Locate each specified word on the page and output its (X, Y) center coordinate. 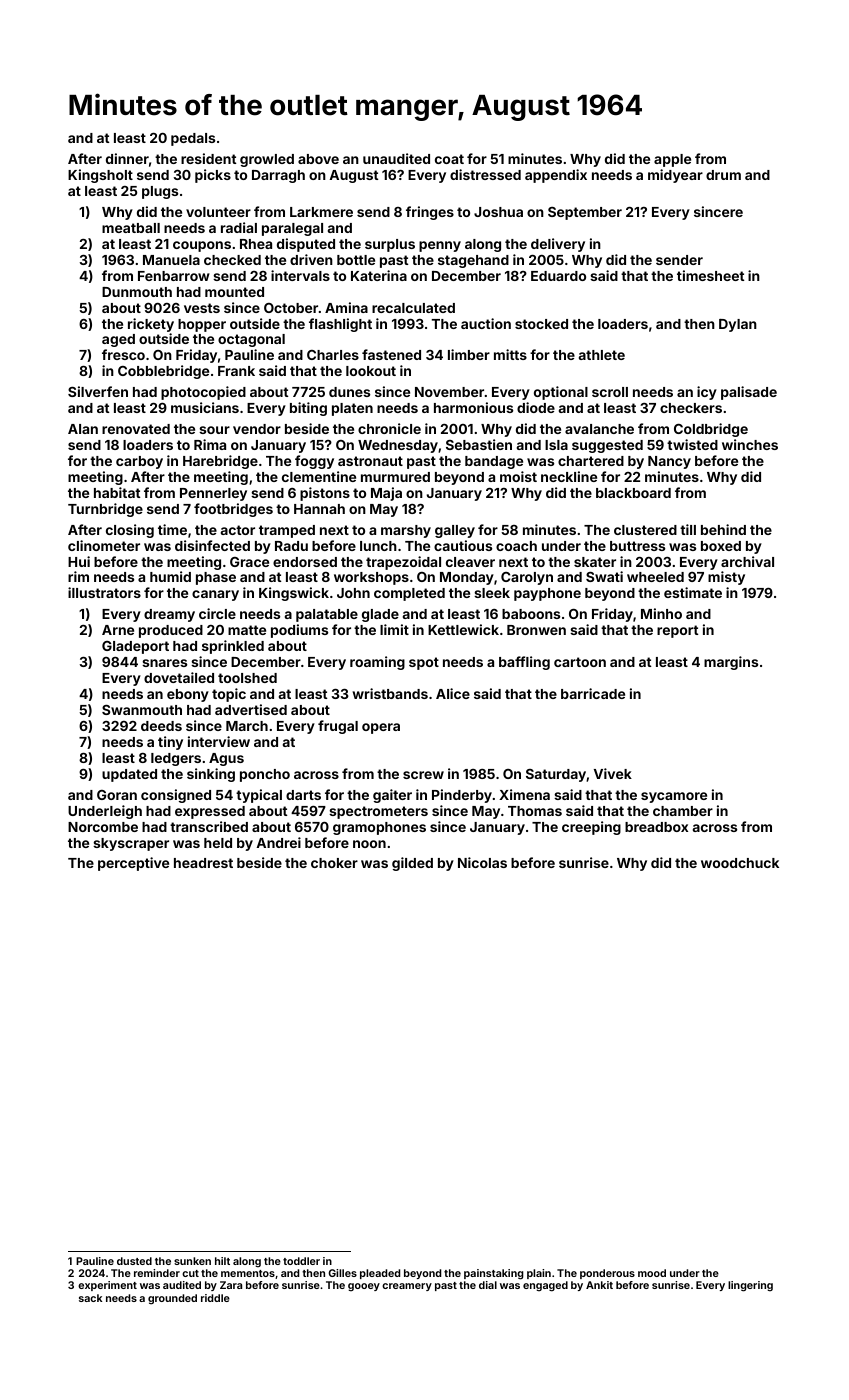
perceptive (133, 864)
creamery (407, 1287)
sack (90, 1298)
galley (455, 531)
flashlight (340, 325)
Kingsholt (100, 176)
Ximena (524, 794)
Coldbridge (711, 430)
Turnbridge (105, 510)
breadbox (656, 827)
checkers (691, 408)
